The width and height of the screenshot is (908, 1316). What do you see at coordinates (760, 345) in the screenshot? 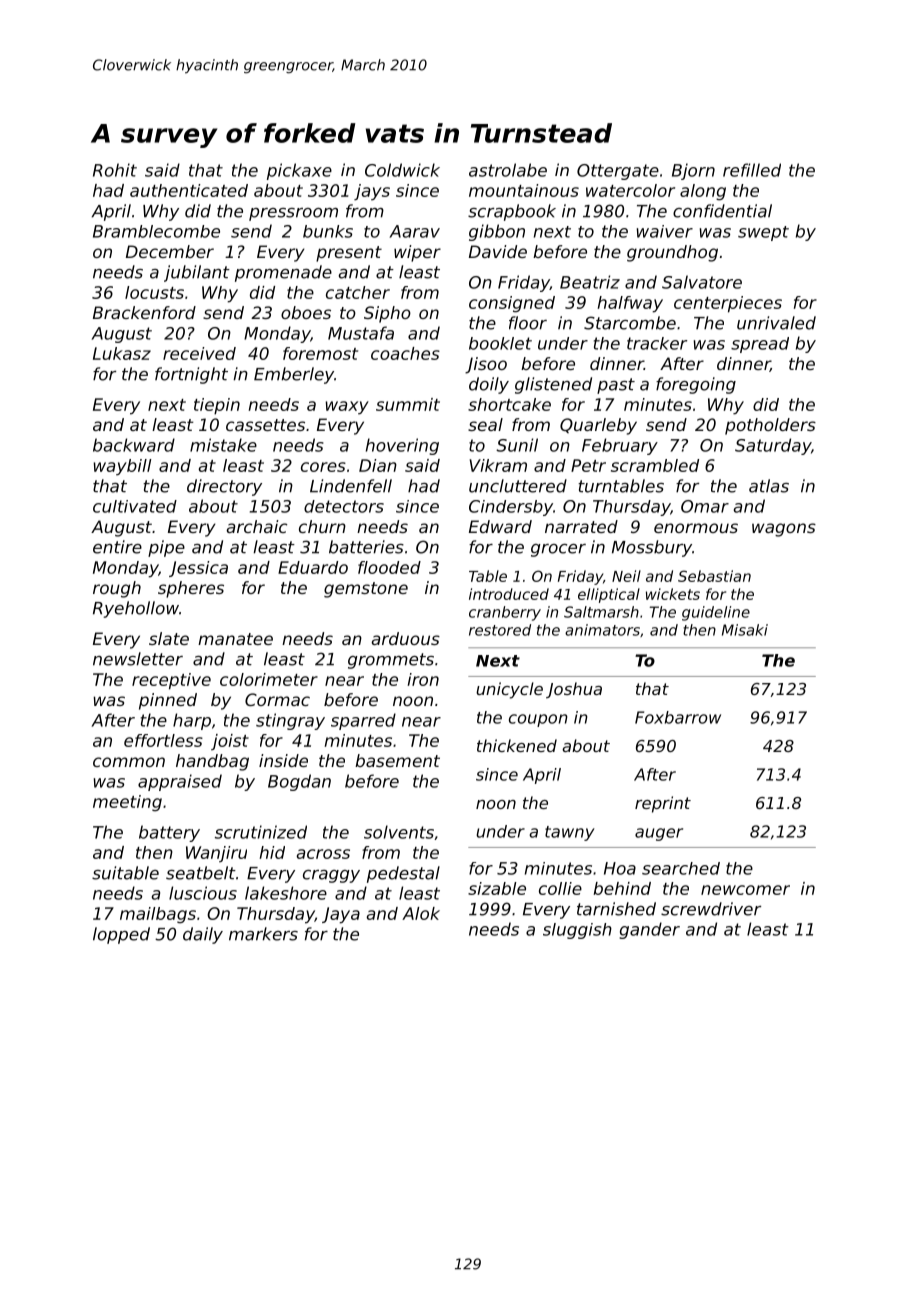
I see `spread` at bounding box center [760, 345].
